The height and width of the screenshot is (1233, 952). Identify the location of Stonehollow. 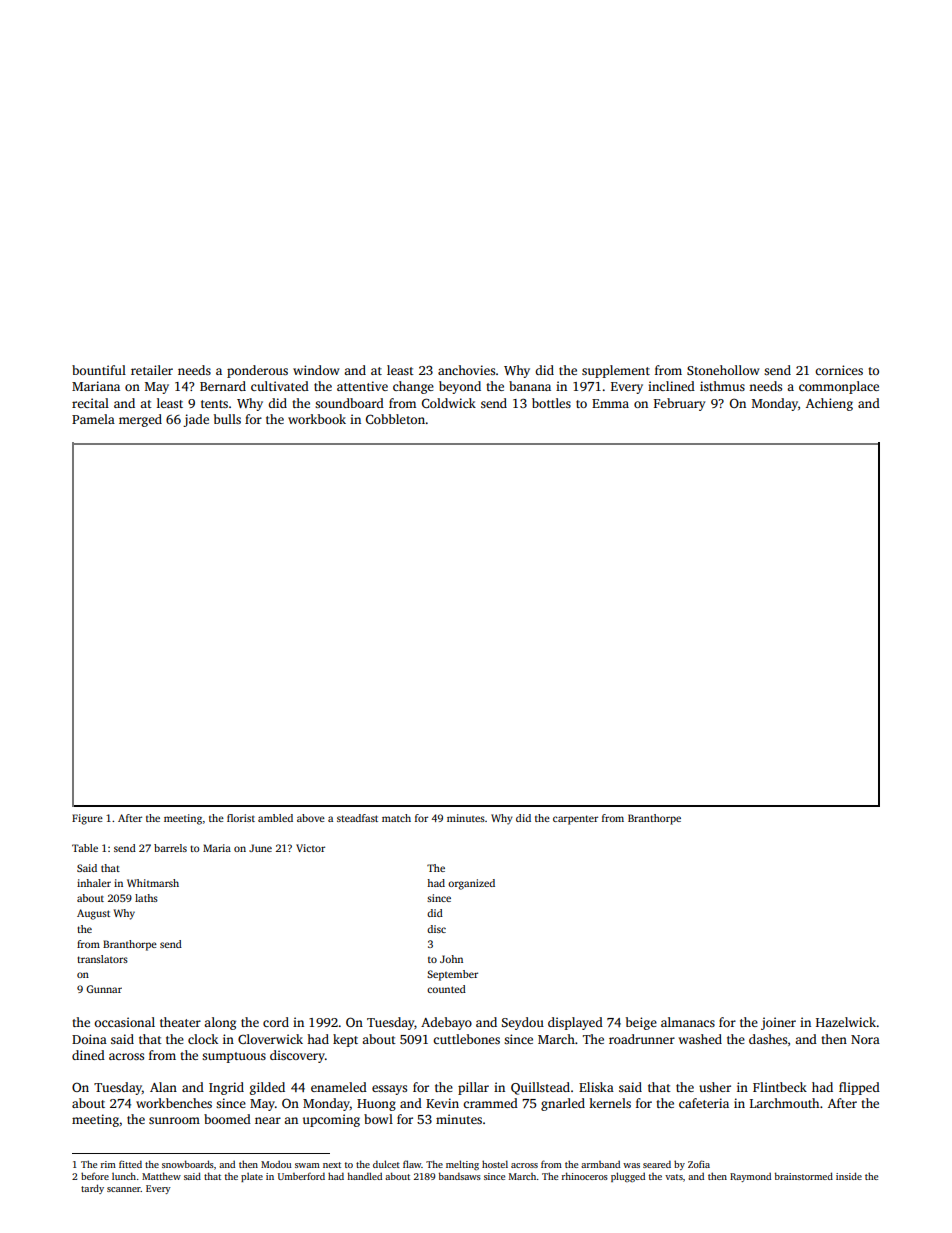
(723, 370).
